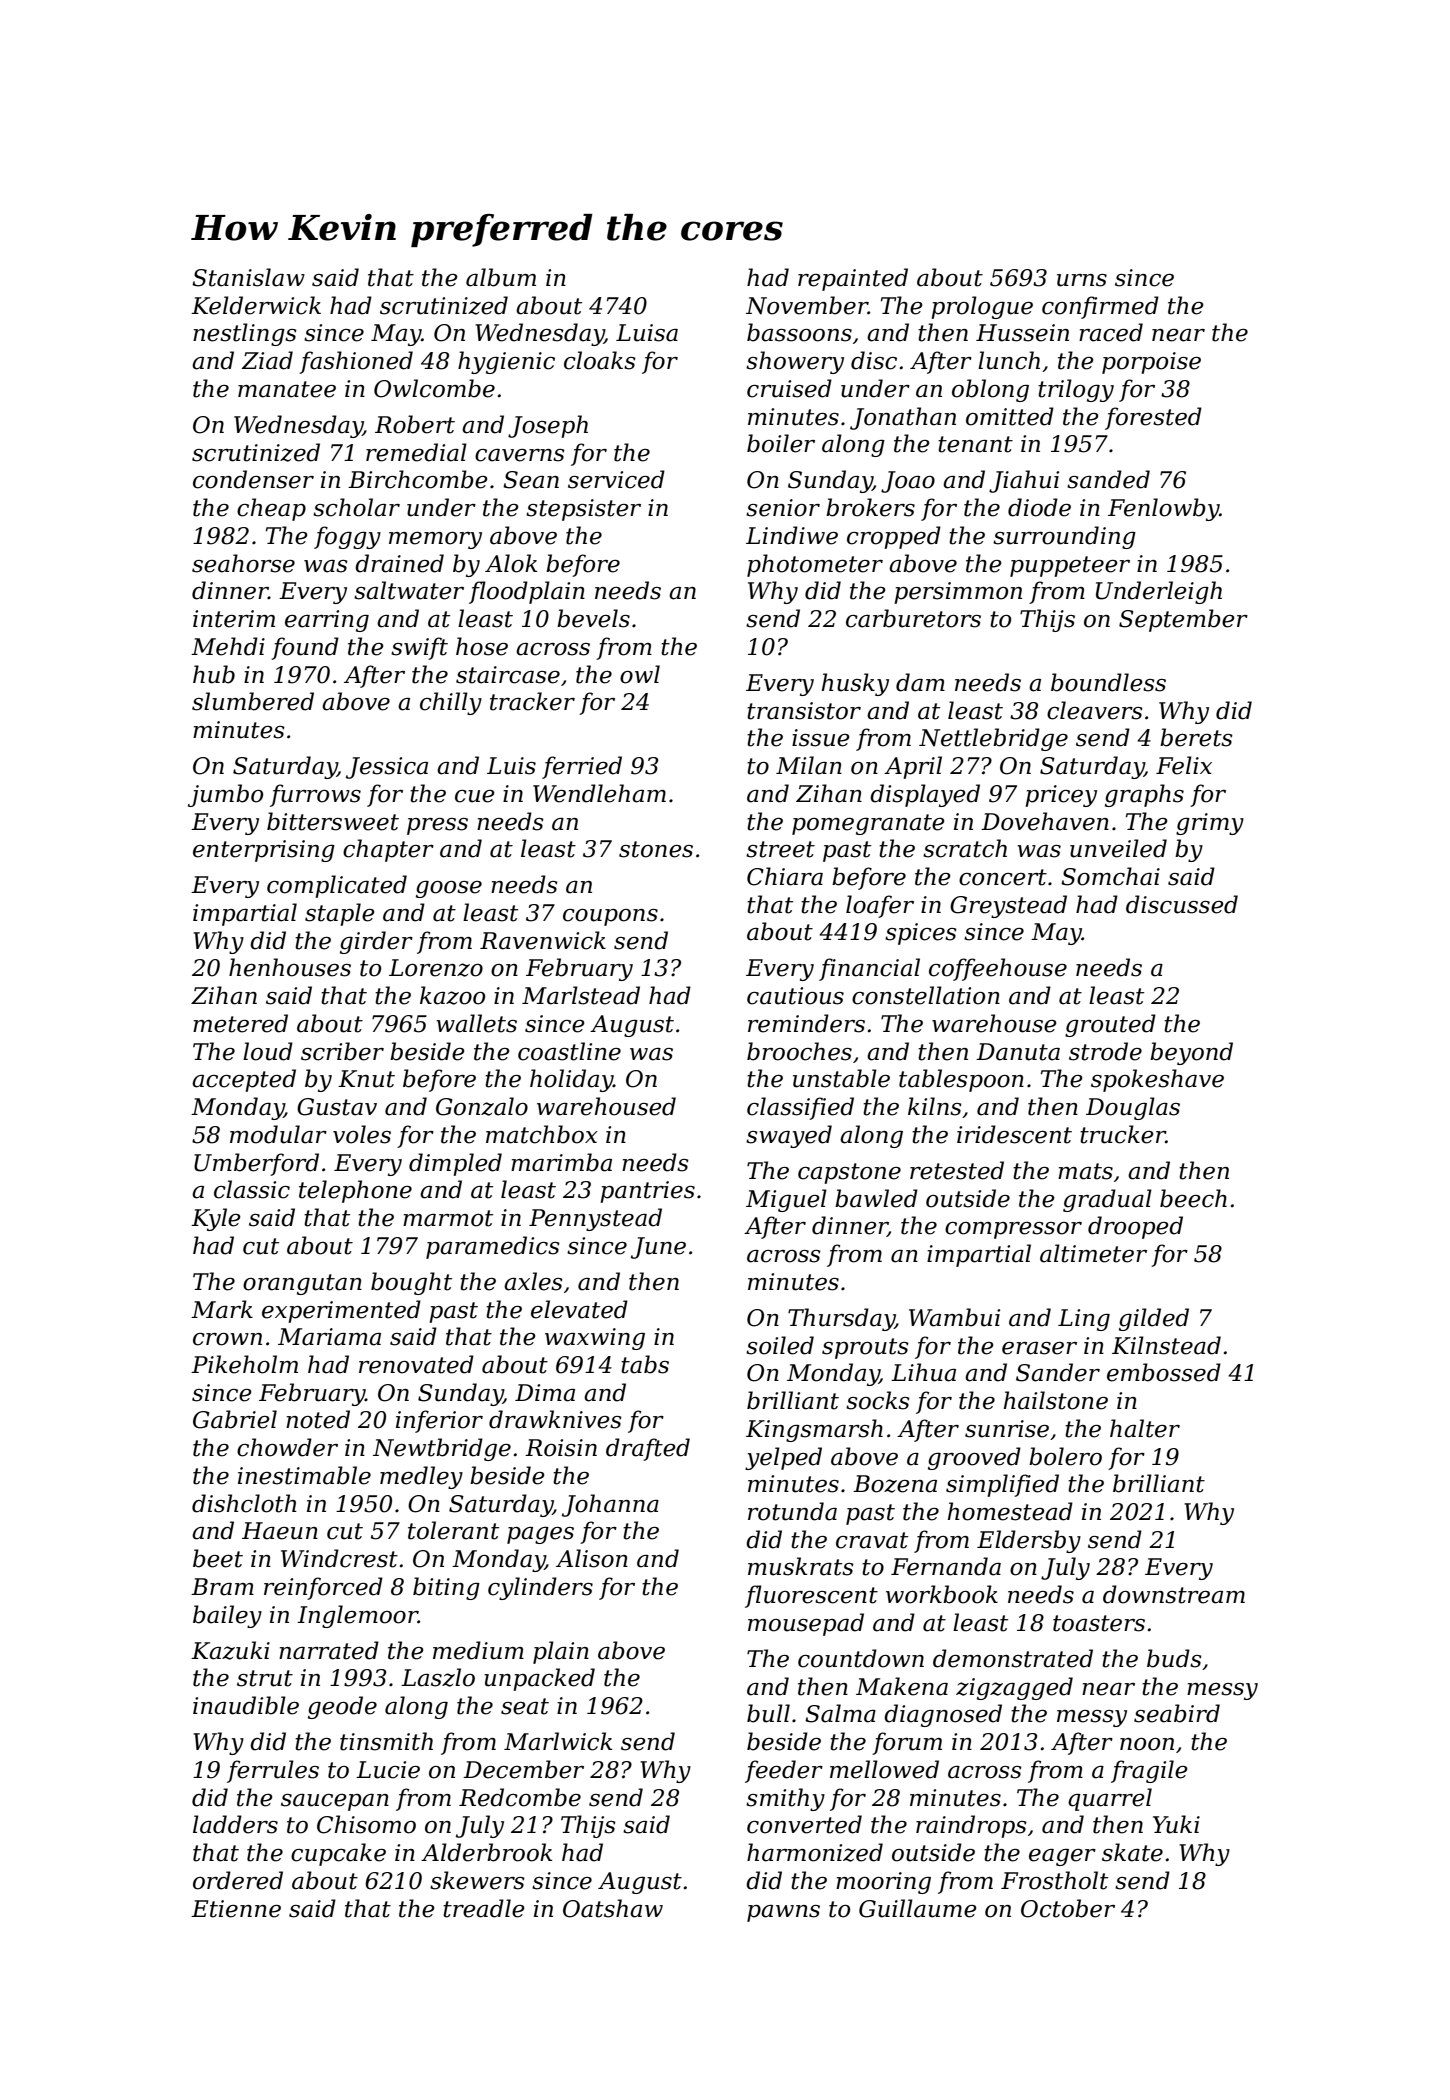 The width and height of the screenshot is (1450, 2100). What do you see at coordinates (540, 1588) in the screenshot?
I see `cylinders` at bounding box center [540, 1588].
